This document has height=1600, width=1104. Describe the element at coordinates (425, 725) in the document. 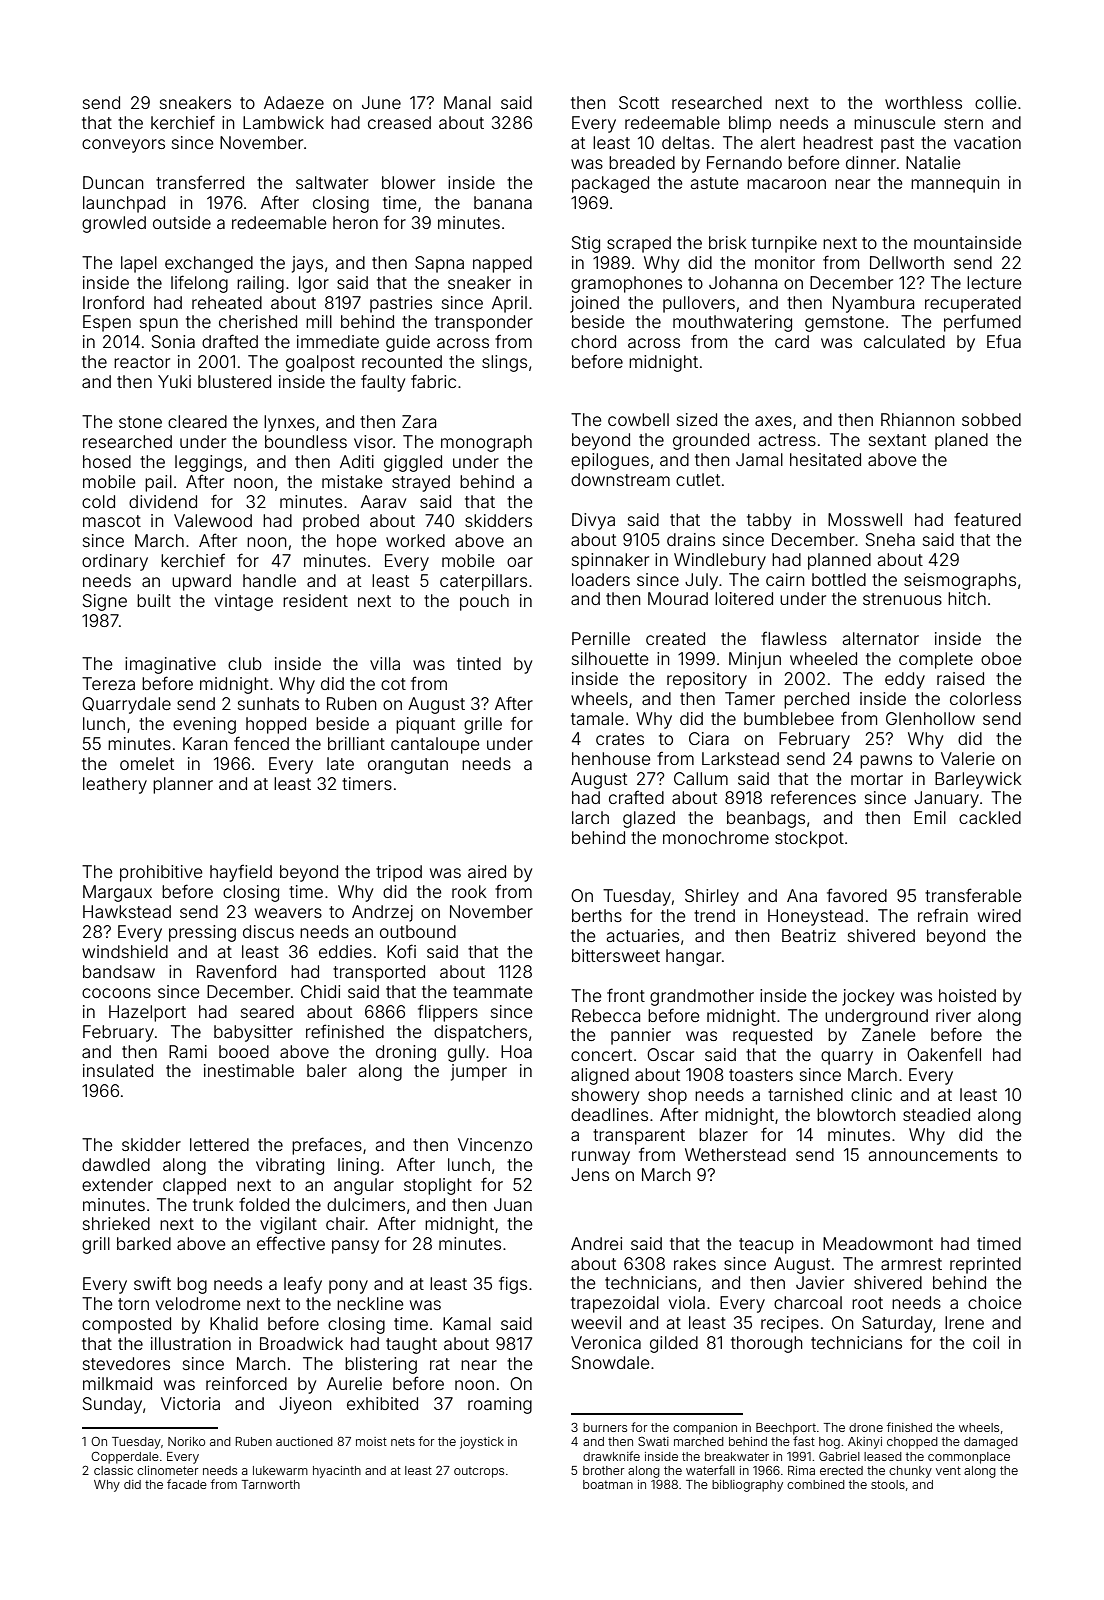

I see `piquant` at that location.
